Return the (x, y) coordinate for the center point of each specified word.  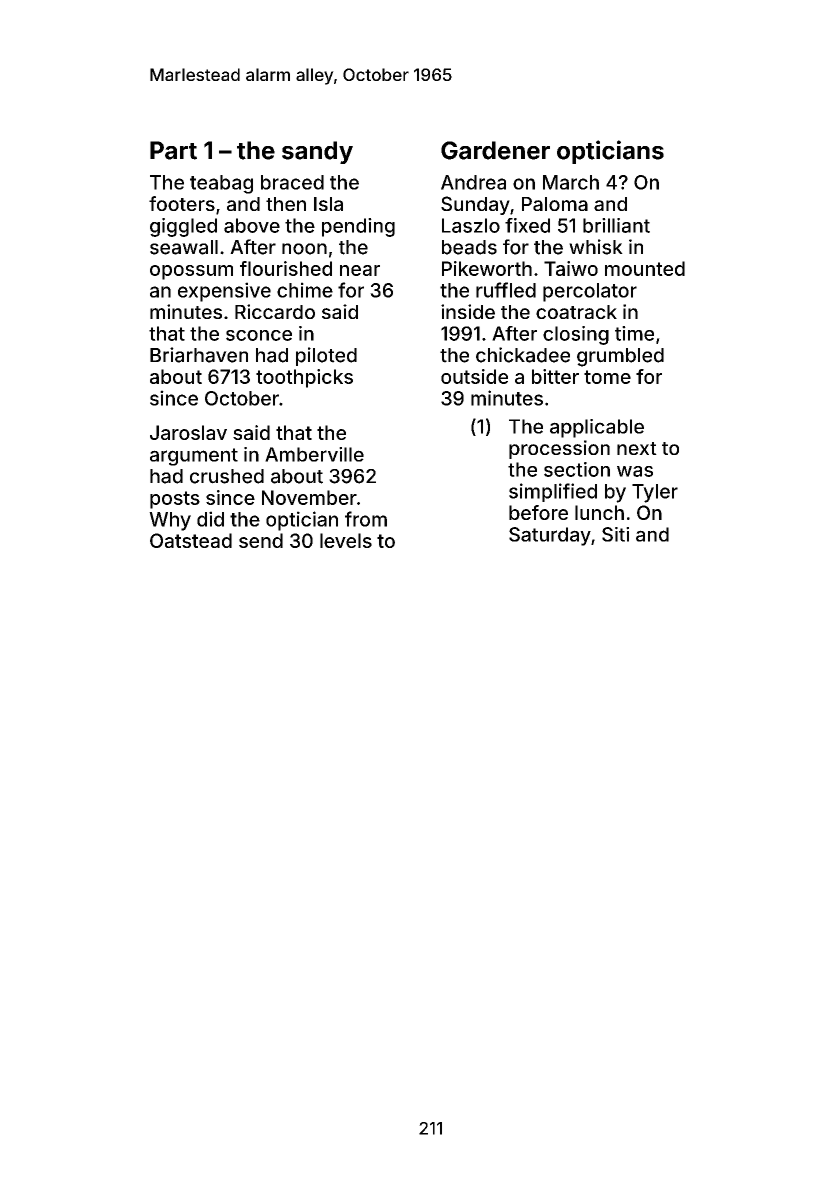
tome (607, 377)
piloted (326, 356)
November (309, 497)
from (366, 519)
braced (292, 182)
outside (474, 376)
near (360, 270)
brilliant (616, 225)
